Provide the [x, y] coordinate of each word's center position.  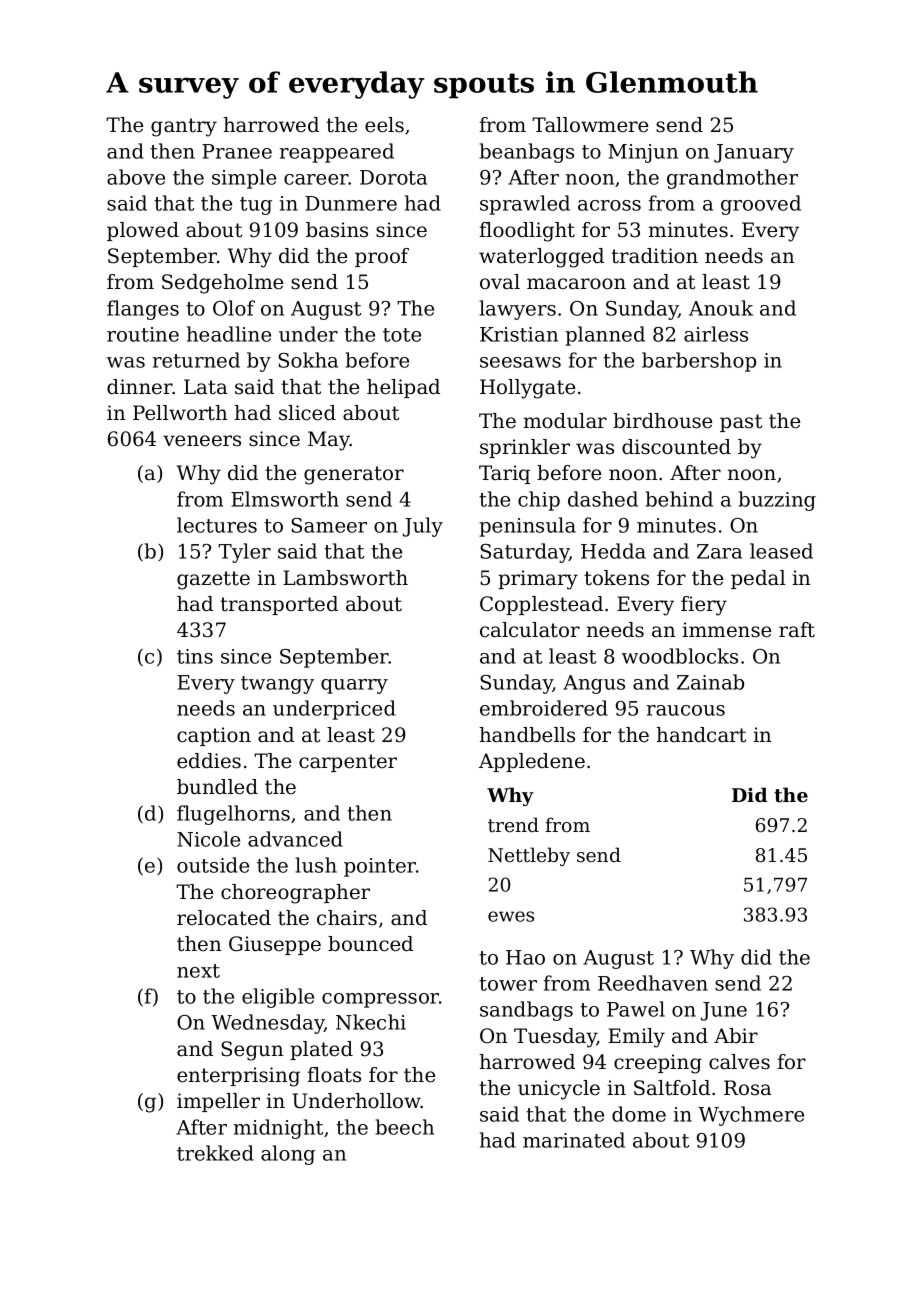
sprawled [525, 205]
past [741, 423]
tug [256, 206]
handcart [701, 735]
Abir [736, 1036]
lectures [217, 525]
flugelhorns [233, 815]
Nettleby [529, 856]
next [198, 971]
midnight [278, 1129]
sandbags [526, 1011]
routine [143, 334]
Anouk [721, 308]
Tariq [504, 474]
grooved [761, 205]
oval [500, 282]
